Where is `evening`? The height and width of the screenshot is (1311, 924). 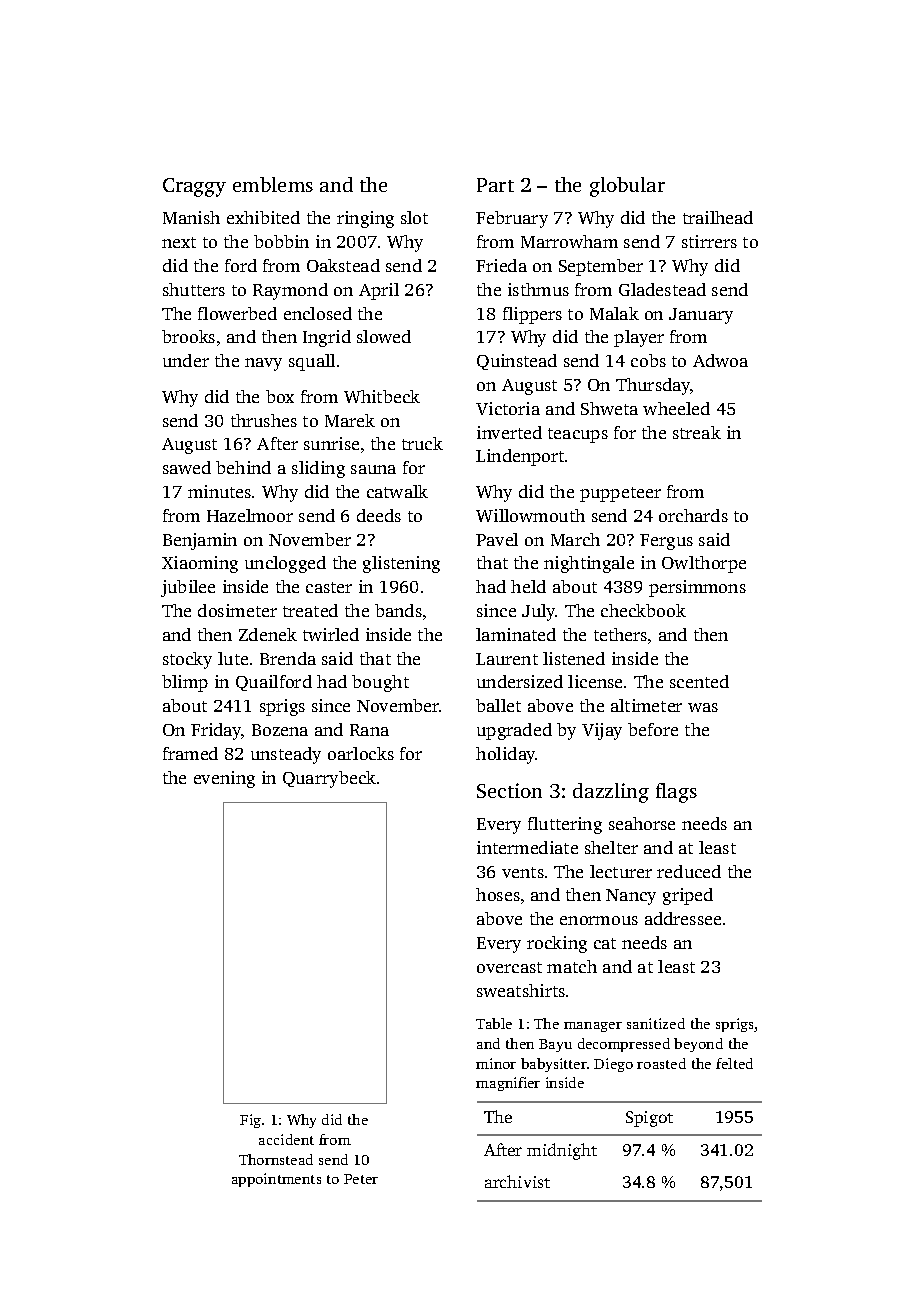
evening is located at coordinates (224, 779).
